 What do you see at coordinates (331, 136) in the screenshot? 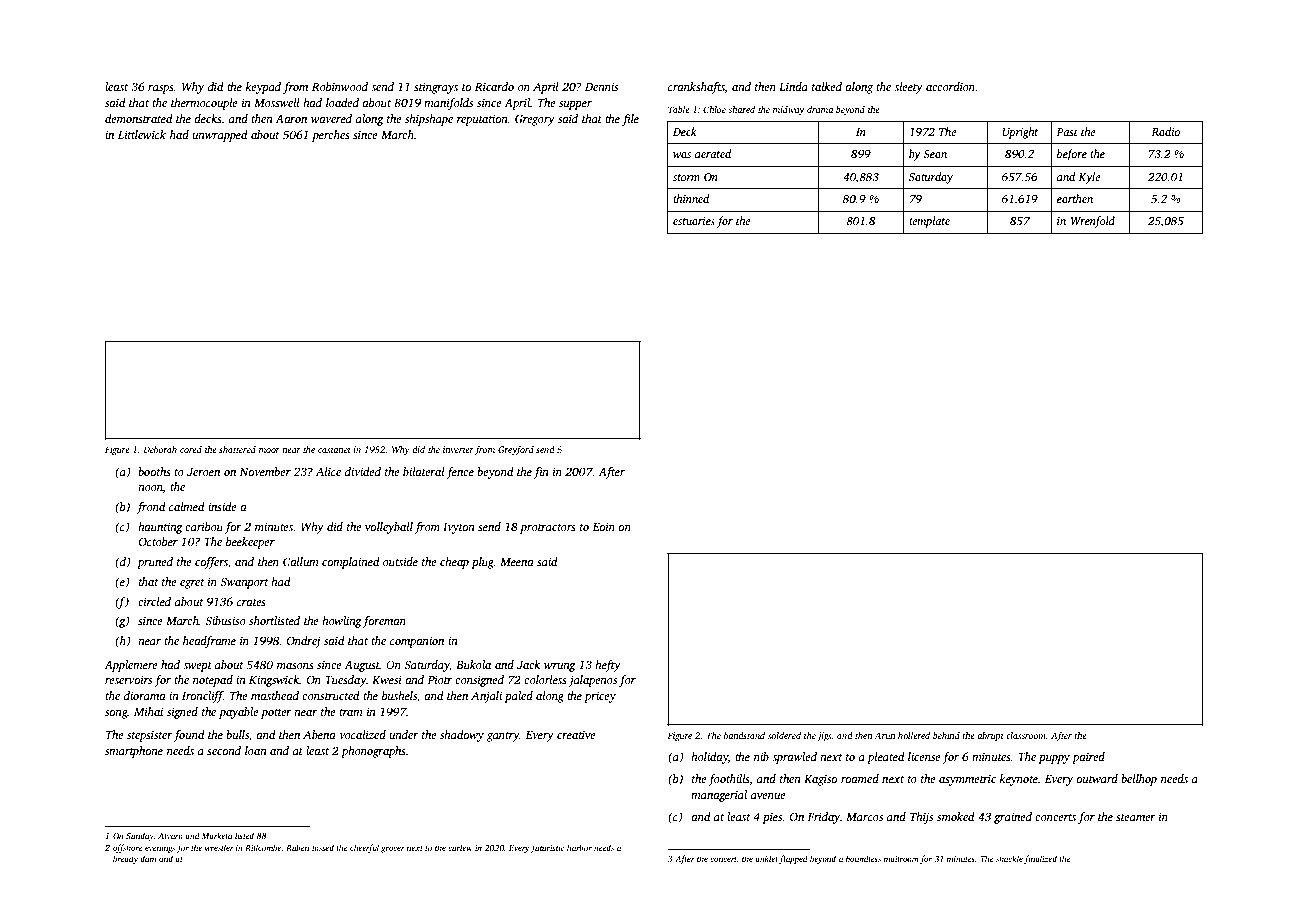
I see `perches` at bounding box center [331, 136].
